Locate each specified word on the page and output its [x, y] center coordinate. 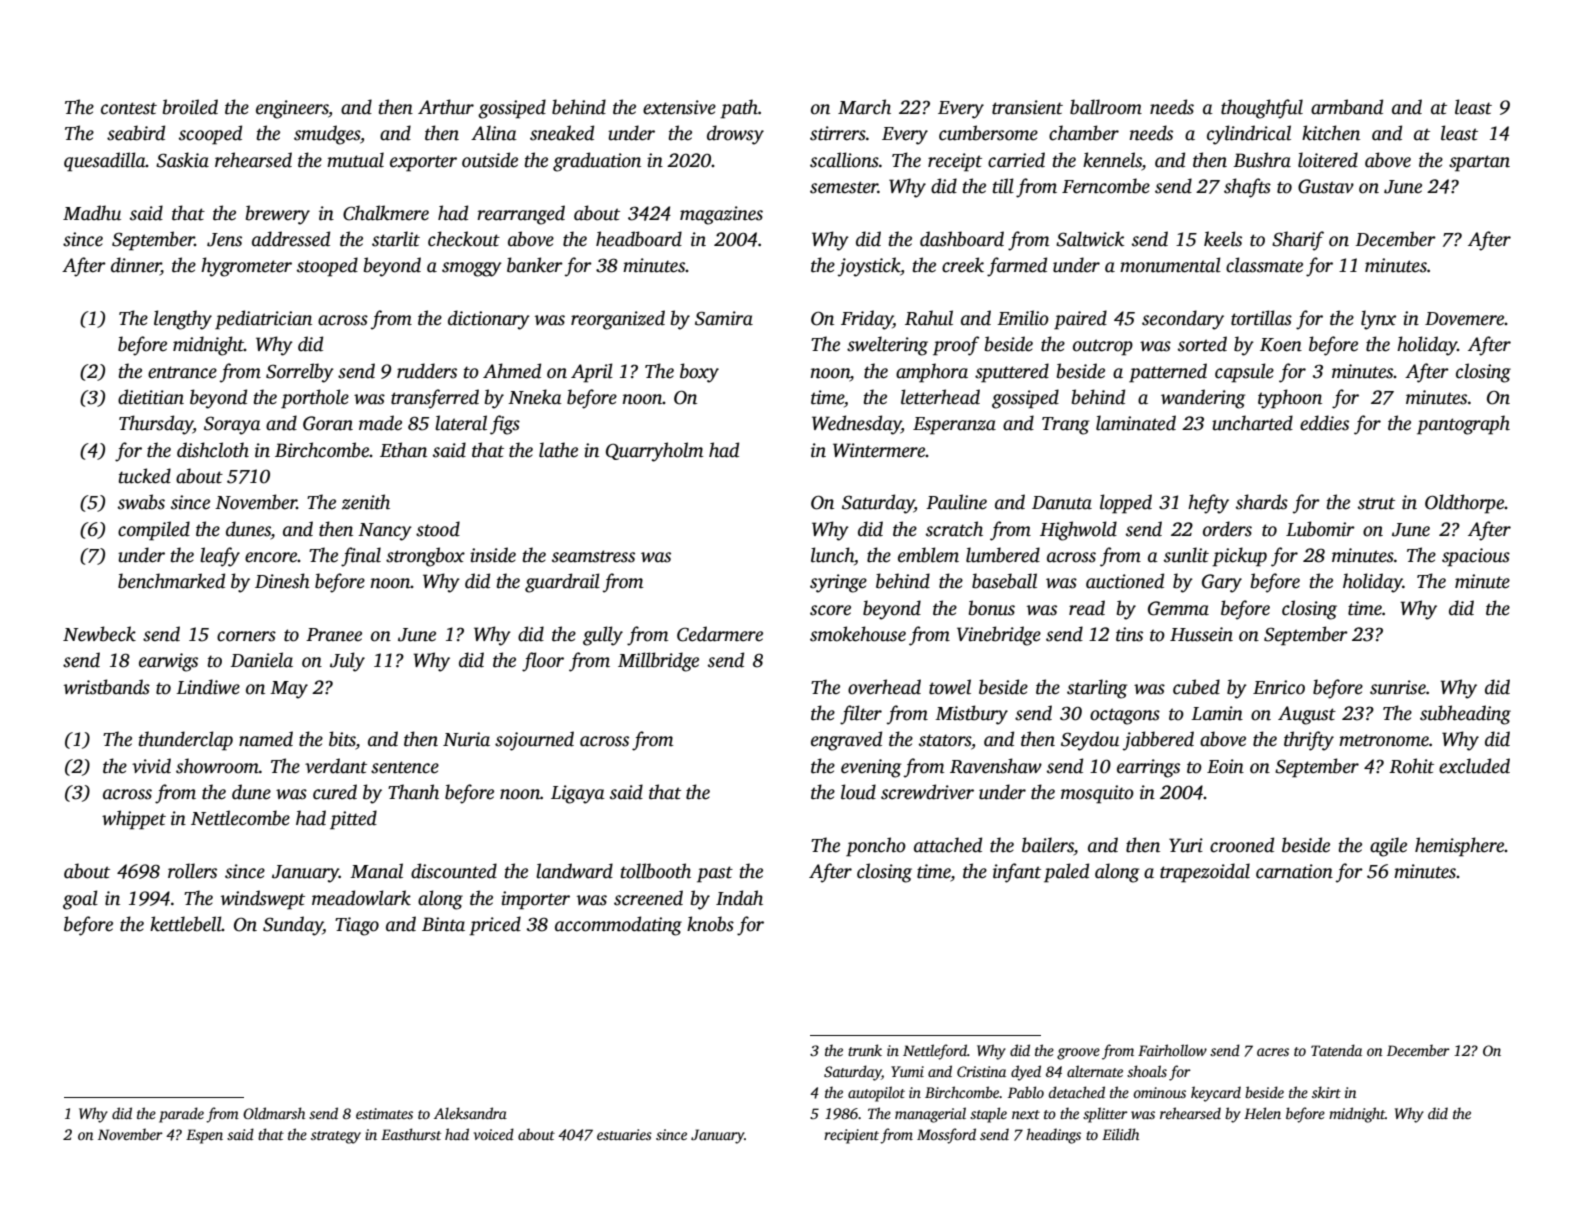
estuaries [624, 1134]
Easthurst [411, 1134]
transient [1027, 107]
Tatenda [1336, 1050]
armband [1347, 107]
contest [129, 108]
